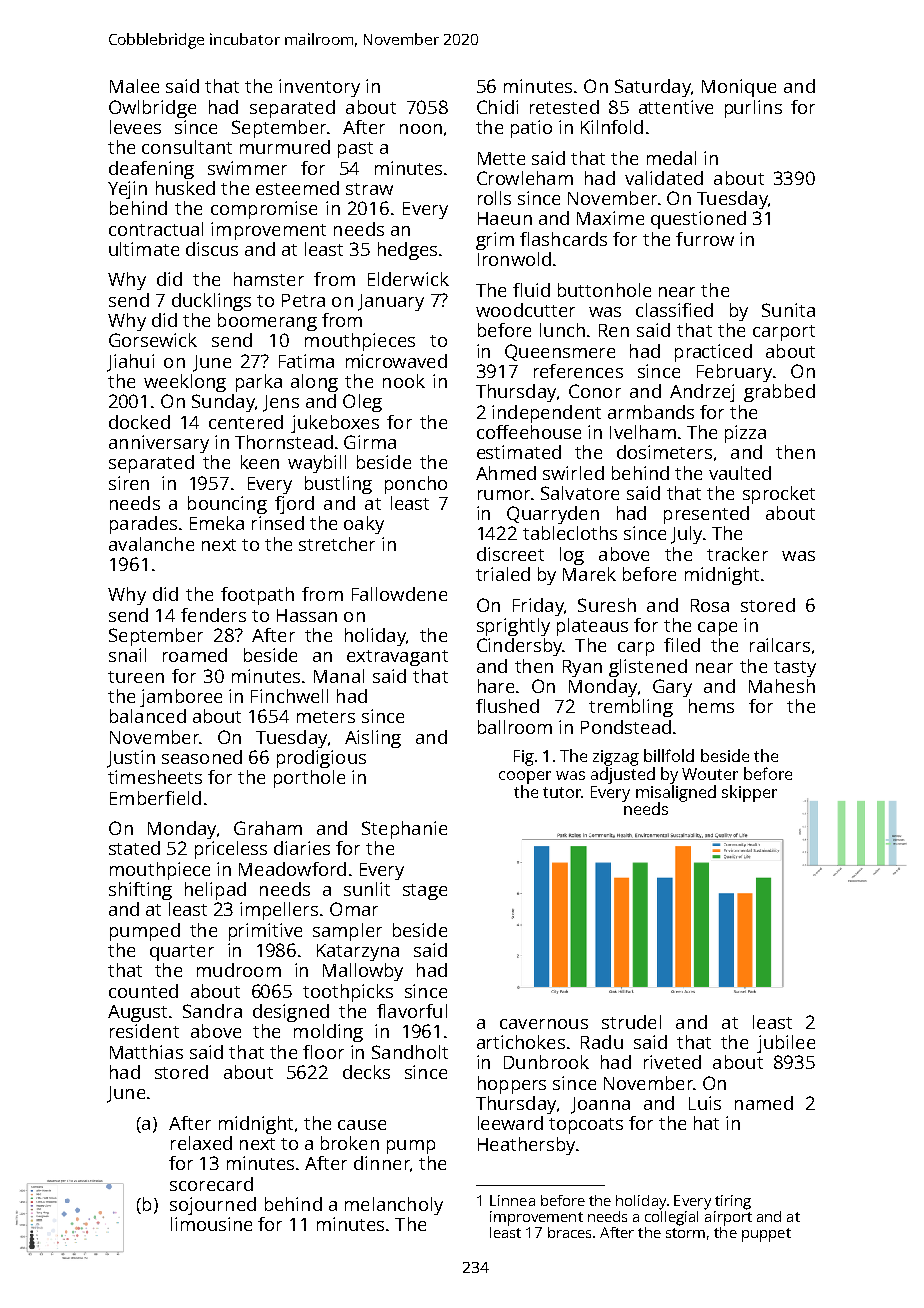  Describe the element at coordinates (705, 239) in the document. I see `furrow` at that location.
